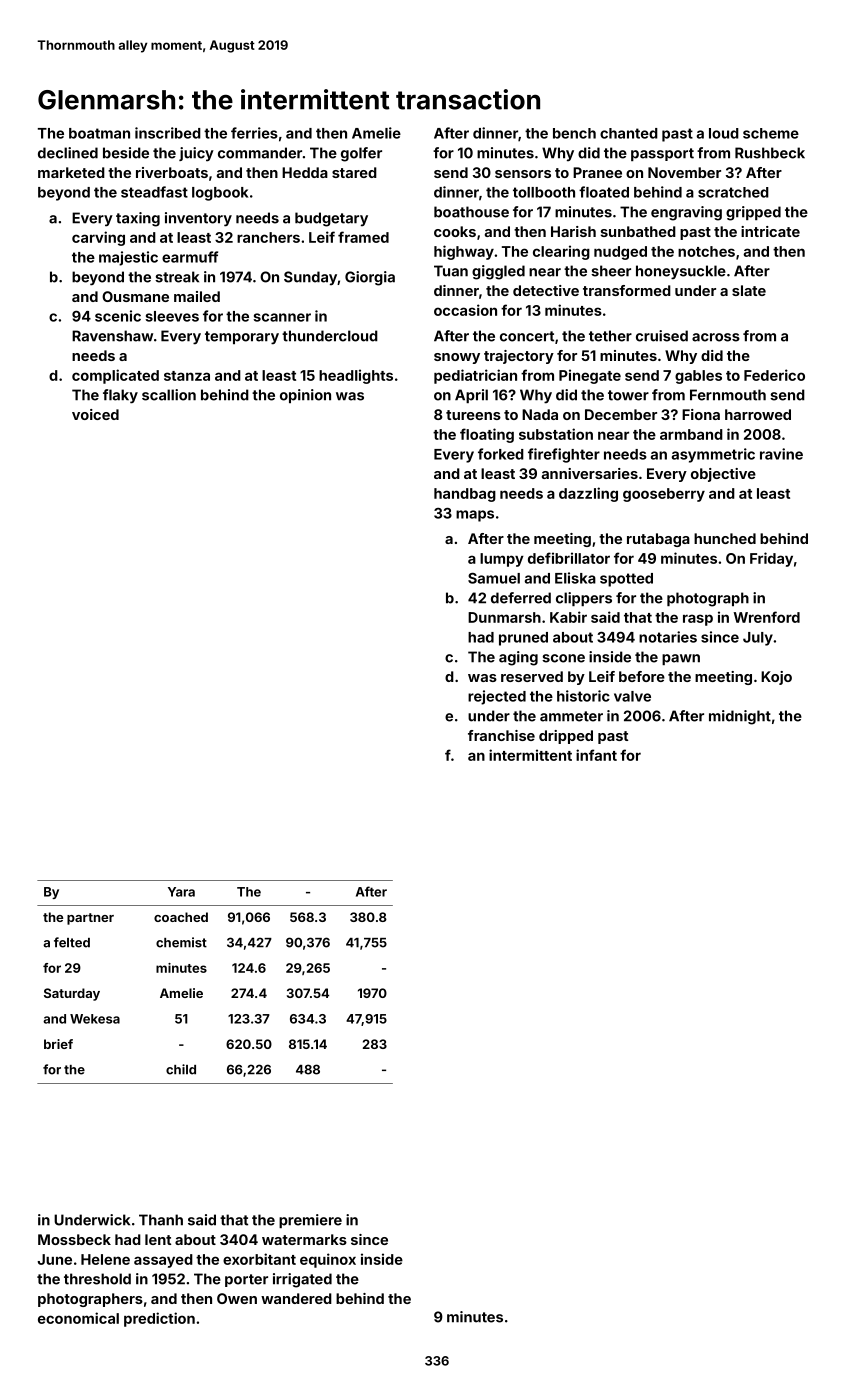  I want to click on infant, so click(596, 755).
